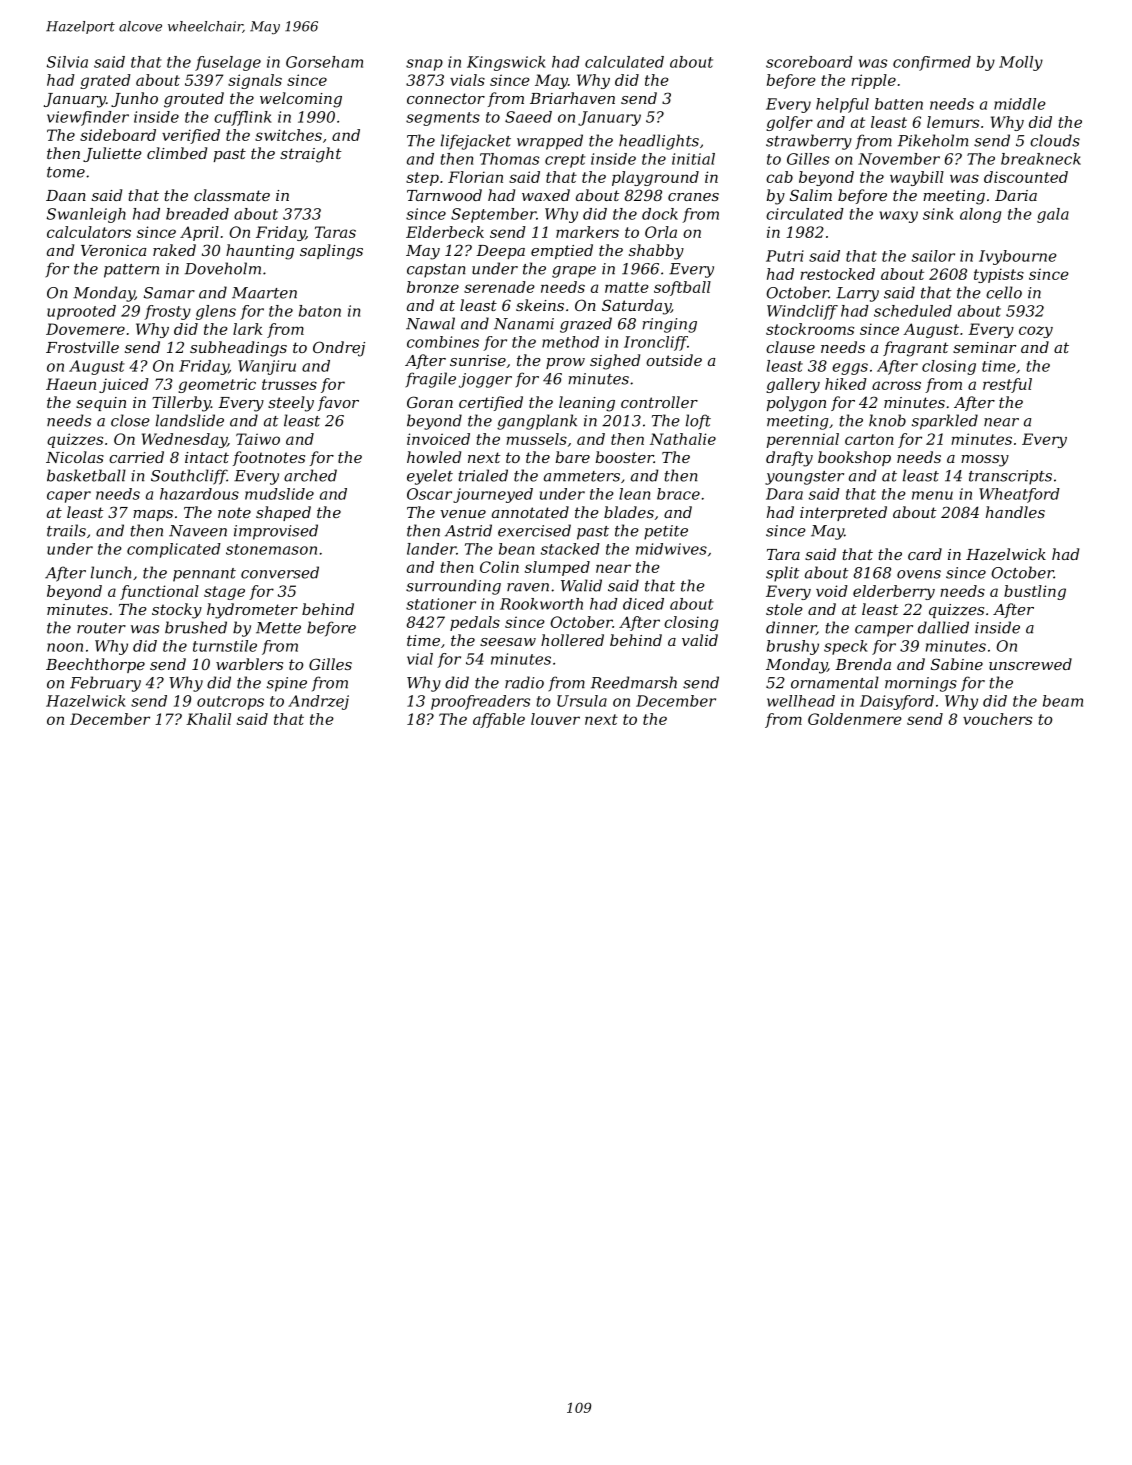 This screenshot has width=1132, height=1465. Describe the element at coordinates (1030, 664) in the screenshot. I see `unscrewed` at that location.
